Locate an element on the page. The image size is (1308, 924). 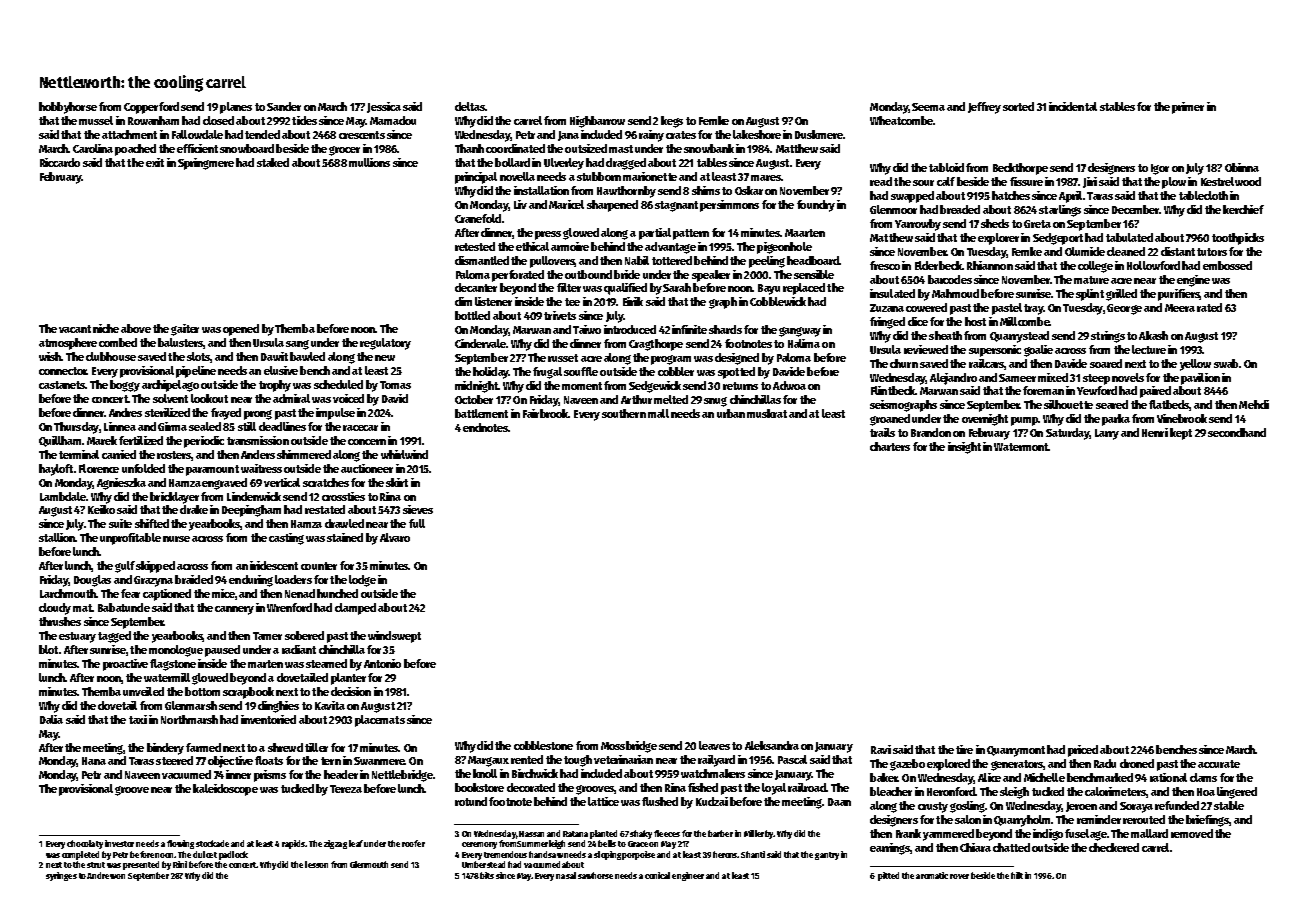
incidental is located at coordinates (1073, 106).
